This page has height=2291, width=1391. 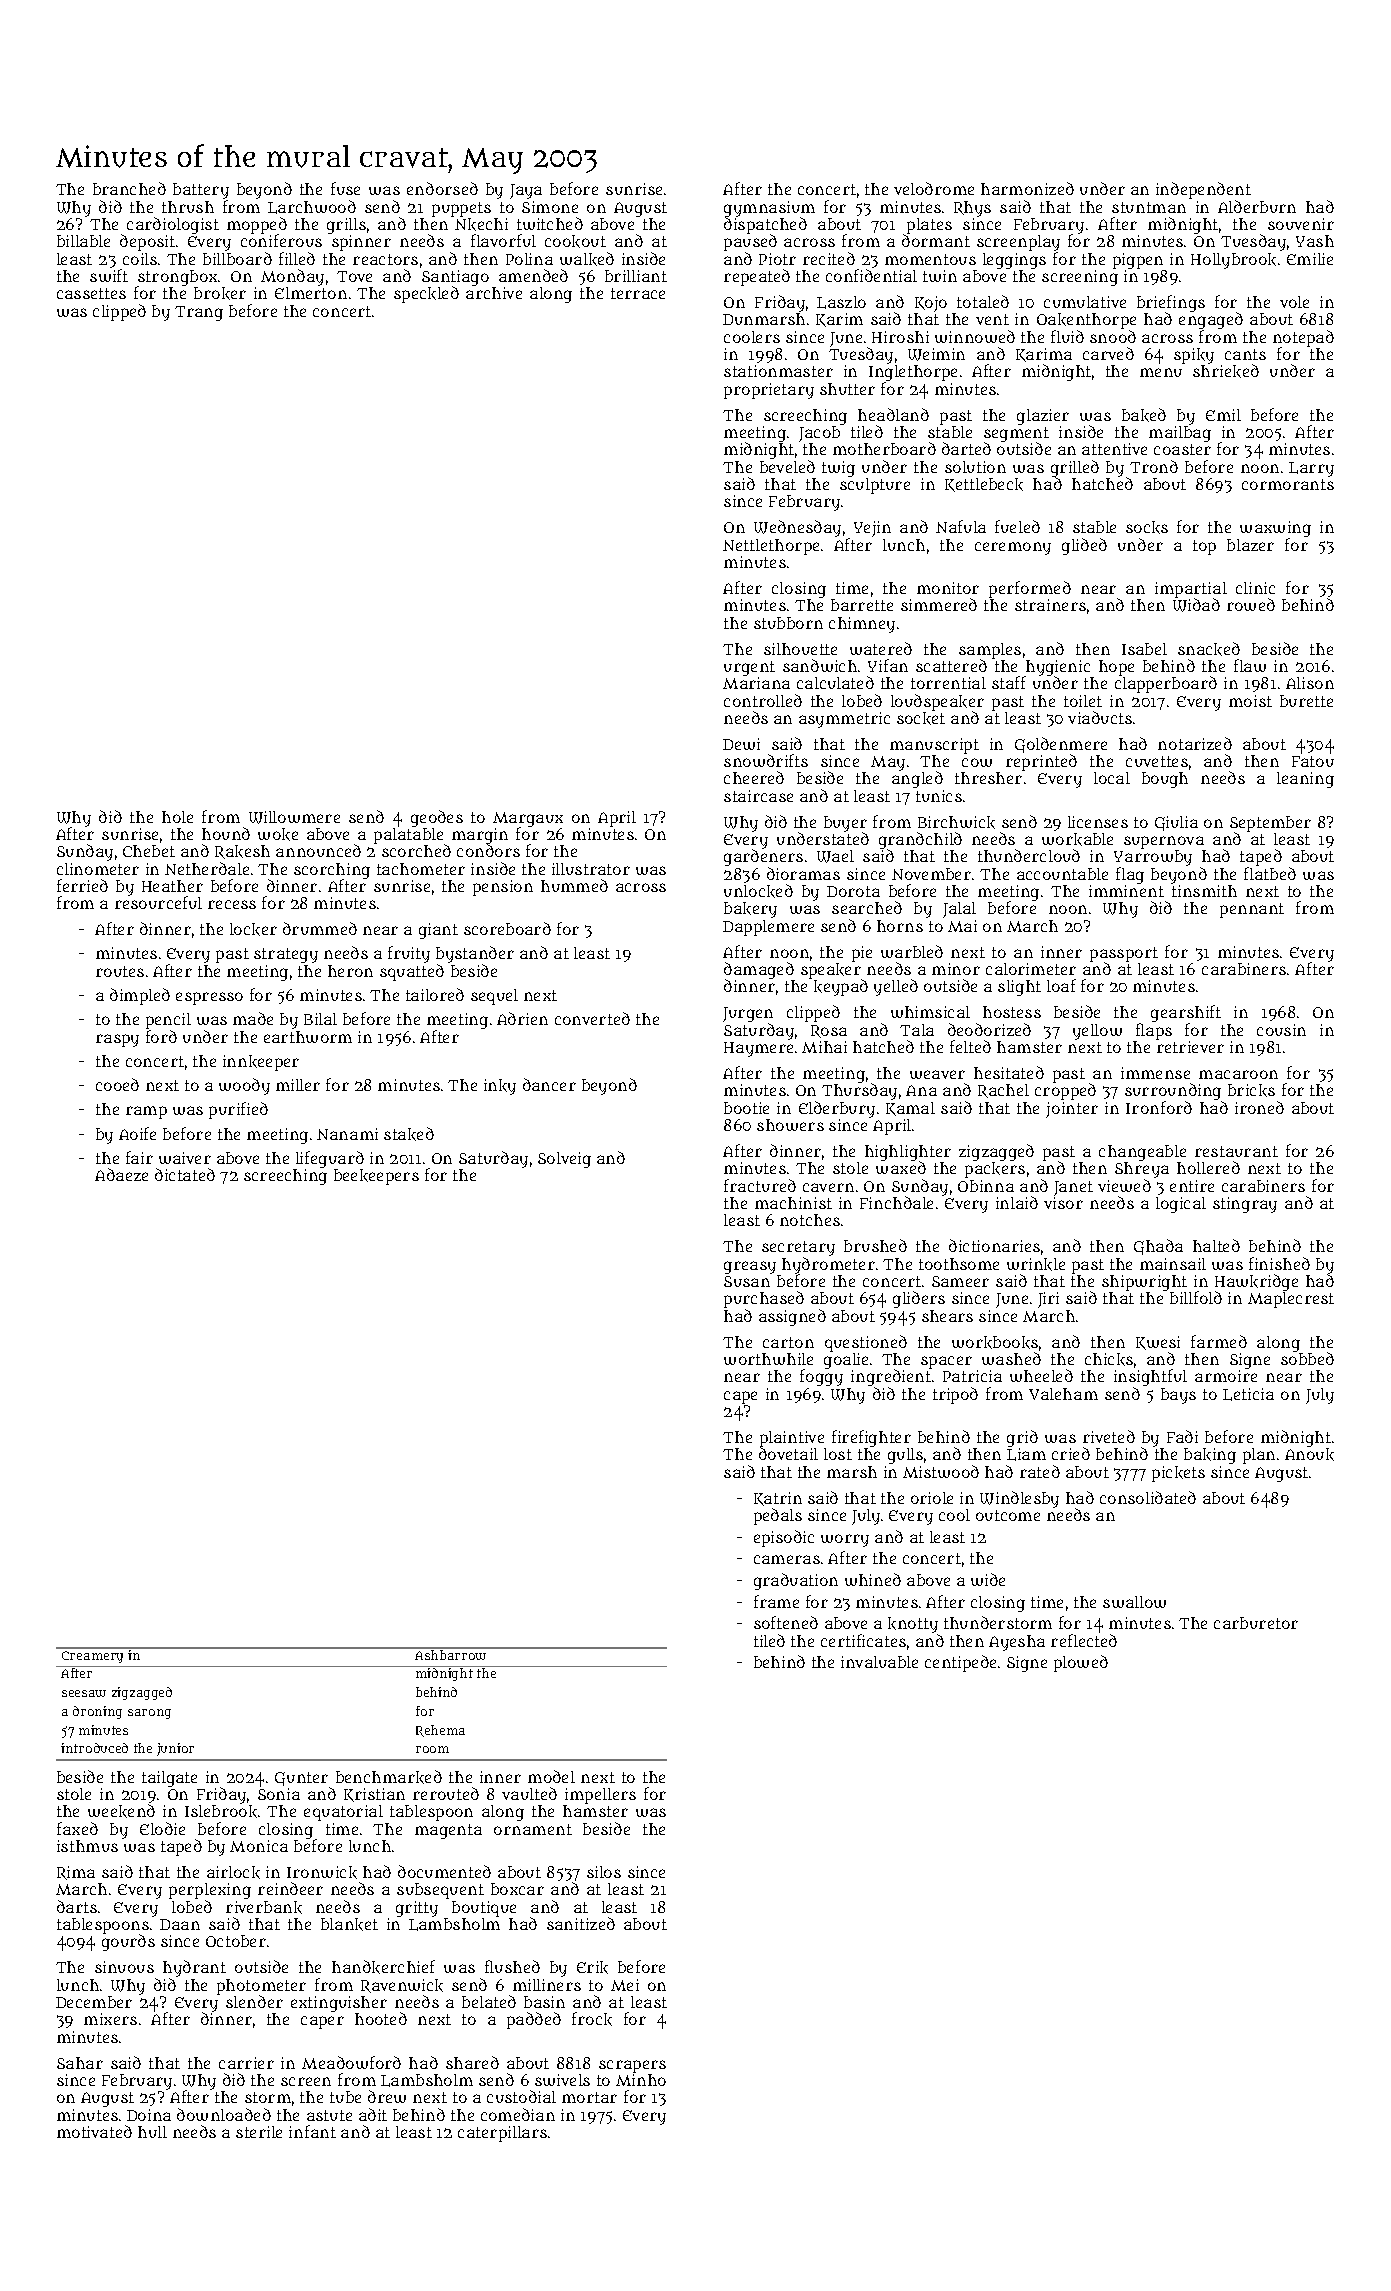 What do you see at coordinates (1309, 1454) in the page?
I see `Anouk` at bounding box center [1309, 1454].
